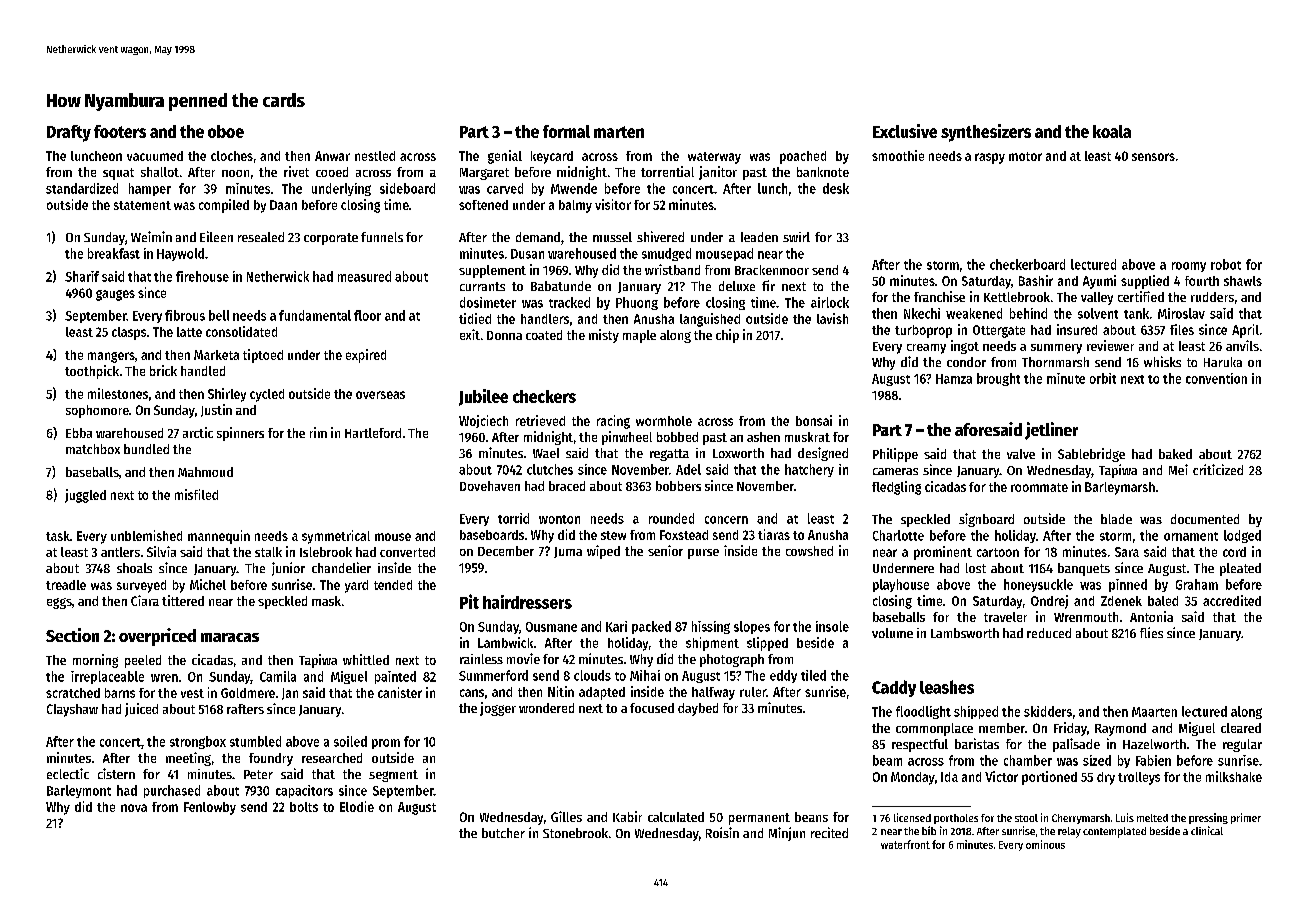 The height and width of the page is (924, 1308). Describe the element at coordinates (523, 658) in the page. I see `movie` at that location.
